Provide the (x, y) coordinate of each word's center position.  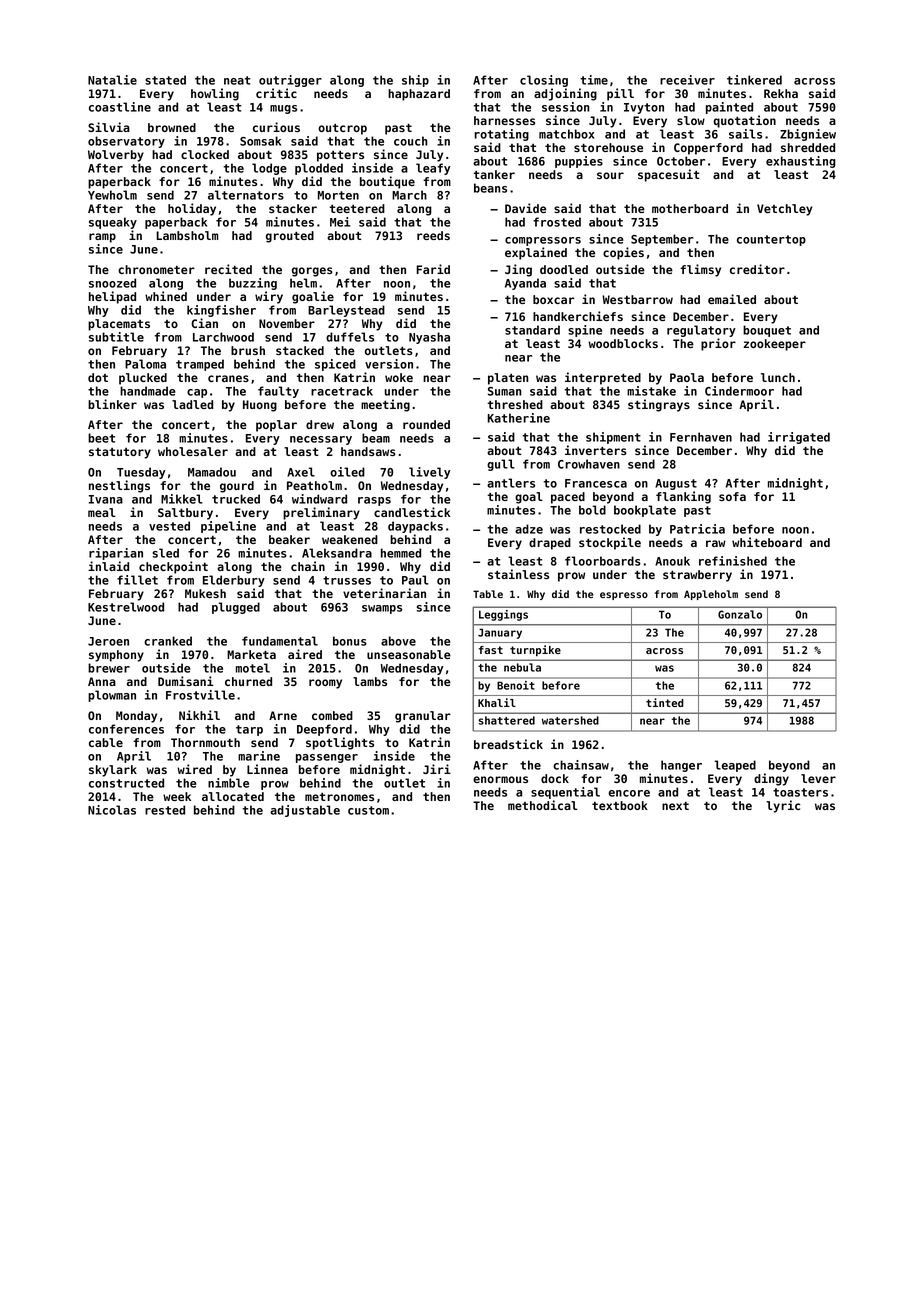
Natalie (112, 80)
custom (368, 810)
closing (544, 81)
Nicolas (112, 810)
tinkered (754, 80)
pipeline (228, 527)
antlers (511, 483)
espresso (624, 596)
